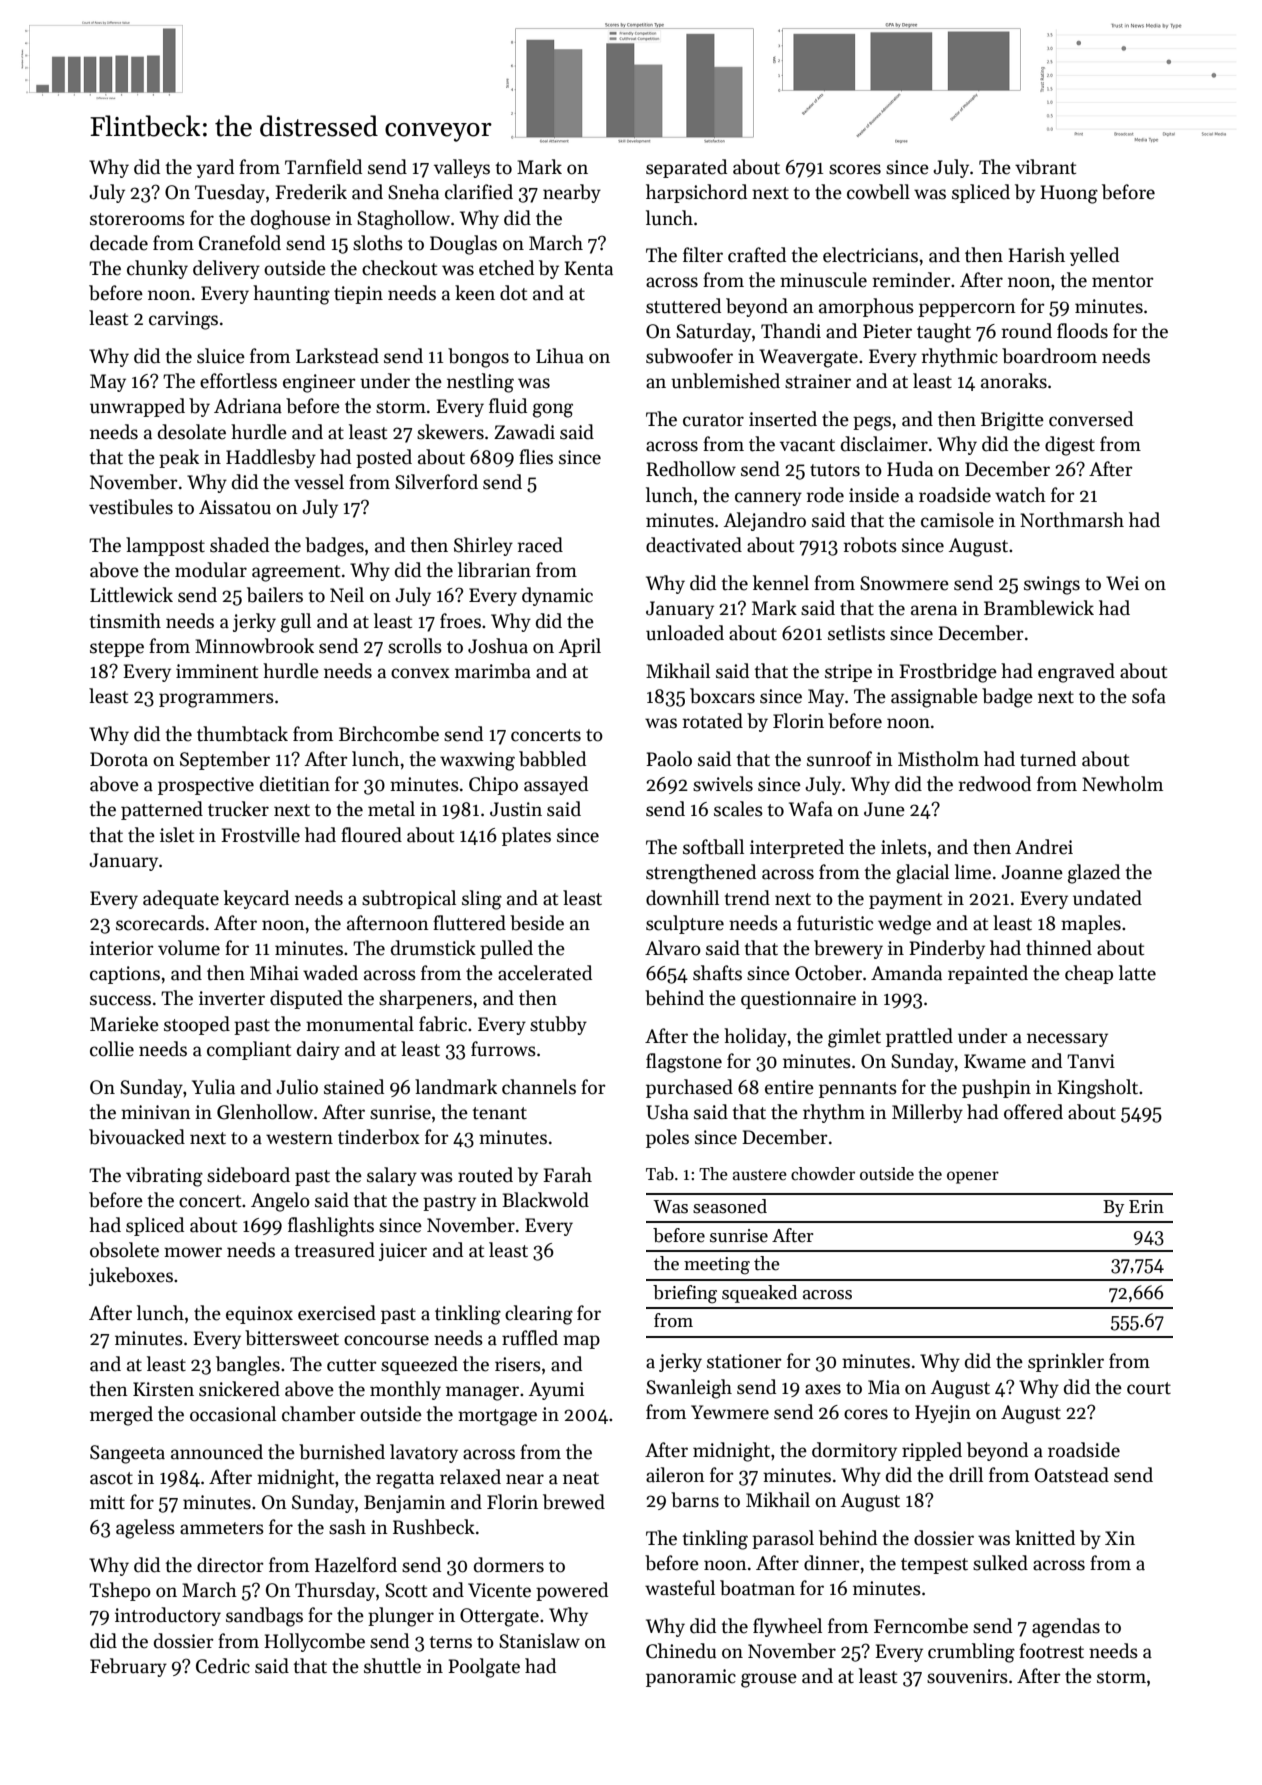 Image resolution: width=1262 pixels, height=1785 pixels. Describe the element at coordinates (484, 1668) in the screenshot. I see `Poolgate` at that location.
